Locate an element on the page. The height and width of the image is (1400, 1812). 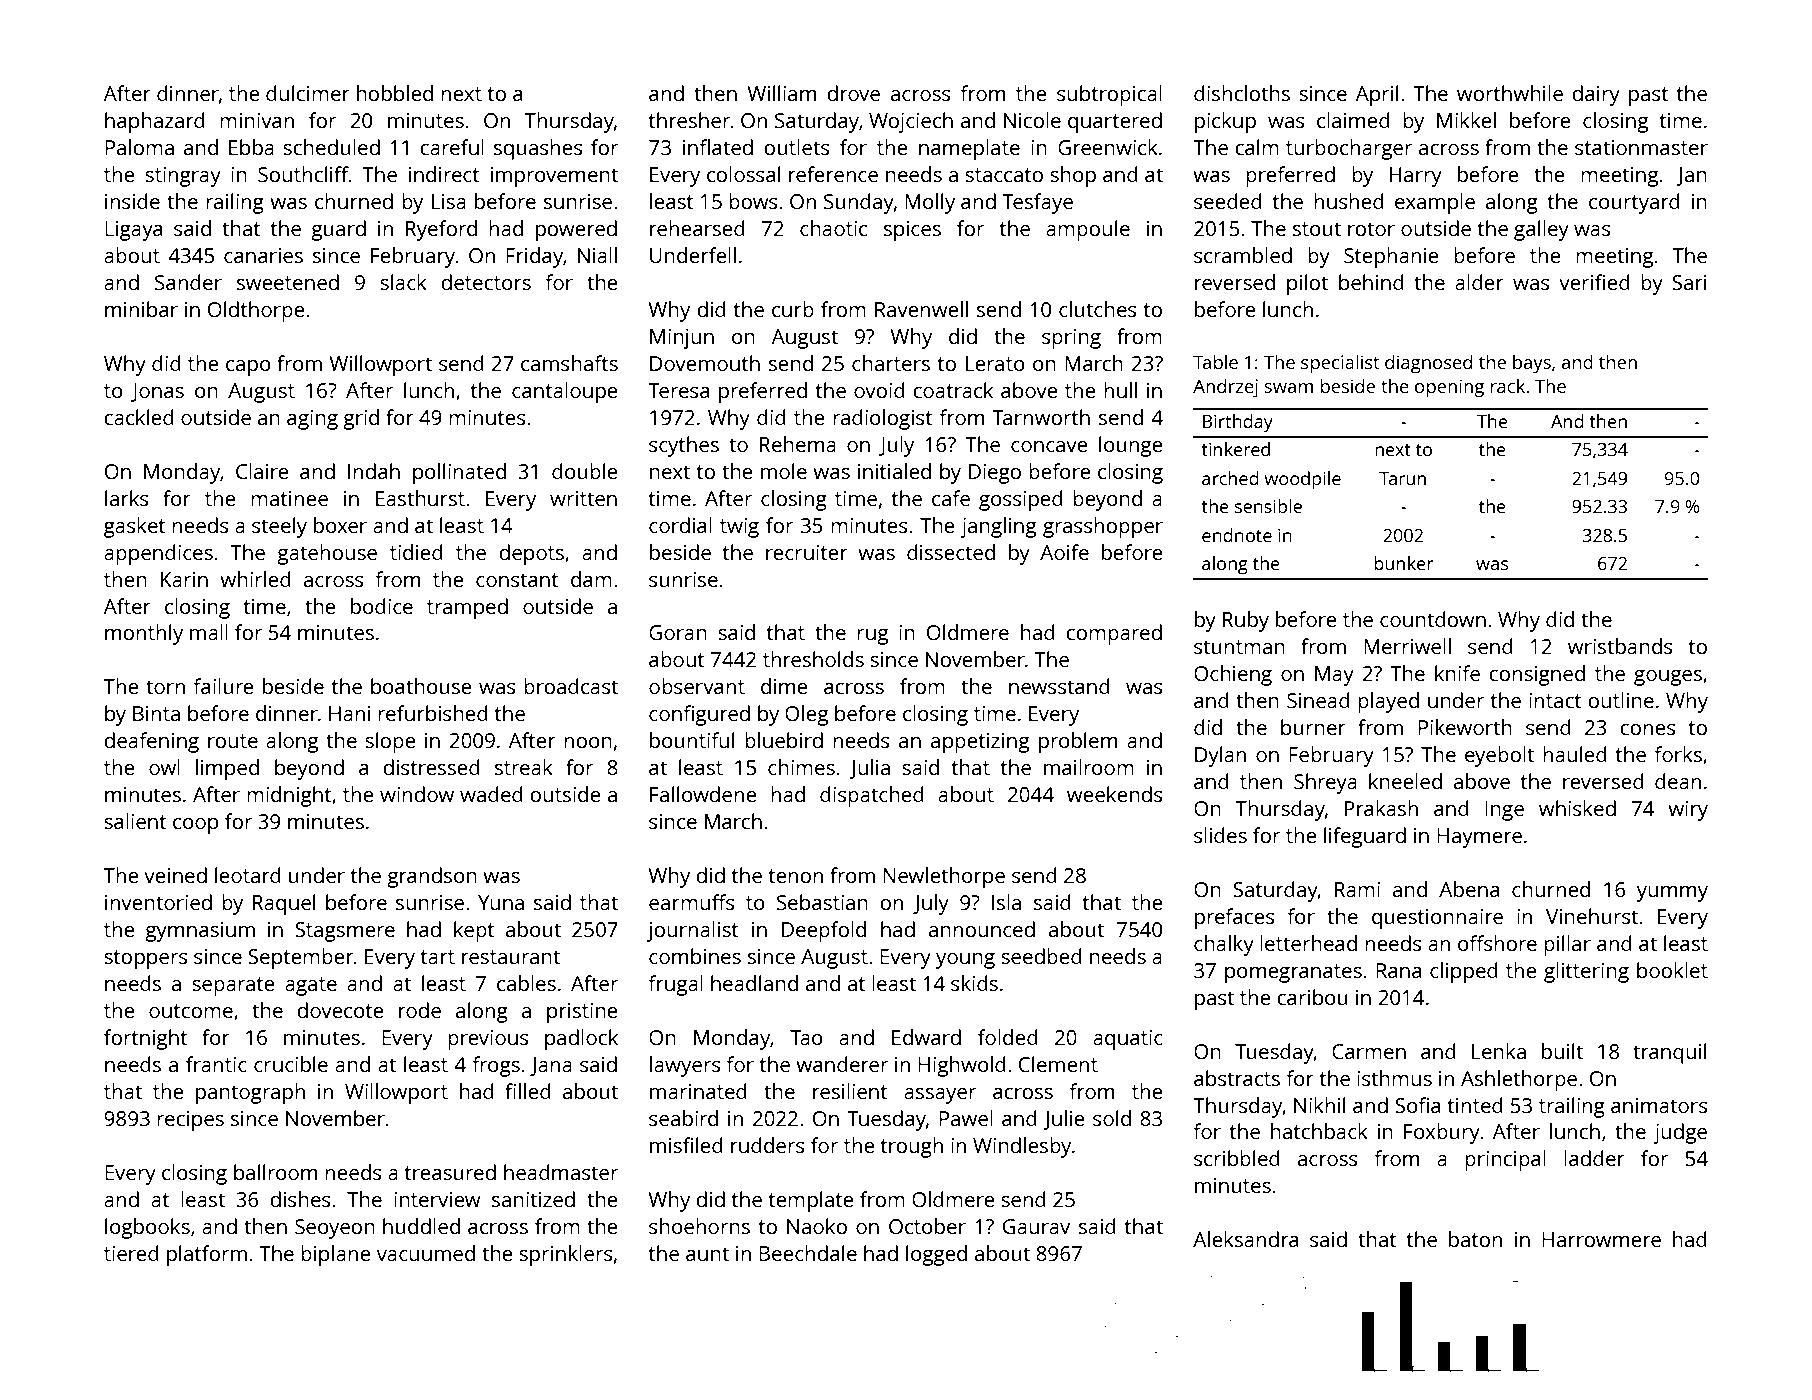
clutches is located at coordinates (1098, 309).
